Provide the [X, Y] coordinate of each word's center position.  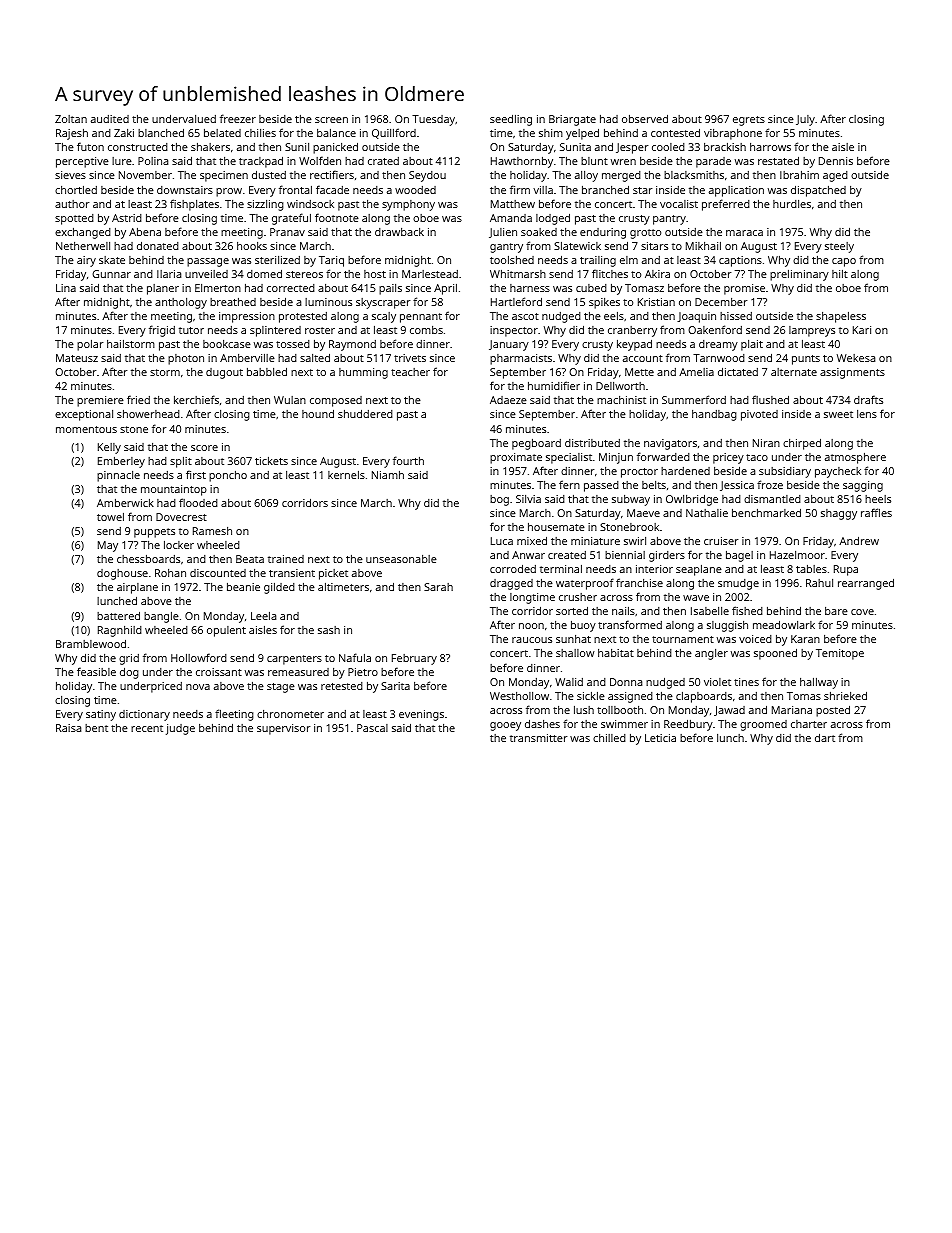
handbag [714, 415]
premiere [100, 401]
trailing [598, 261]
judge [180, 729]
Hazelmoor [797, 555]
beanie [243, 586]
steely [839, 247]
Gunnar [111, 274]
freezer [238, 118]
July [805, 120]
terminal [561, 568]
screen [331, 120]
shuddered [365, 413]
